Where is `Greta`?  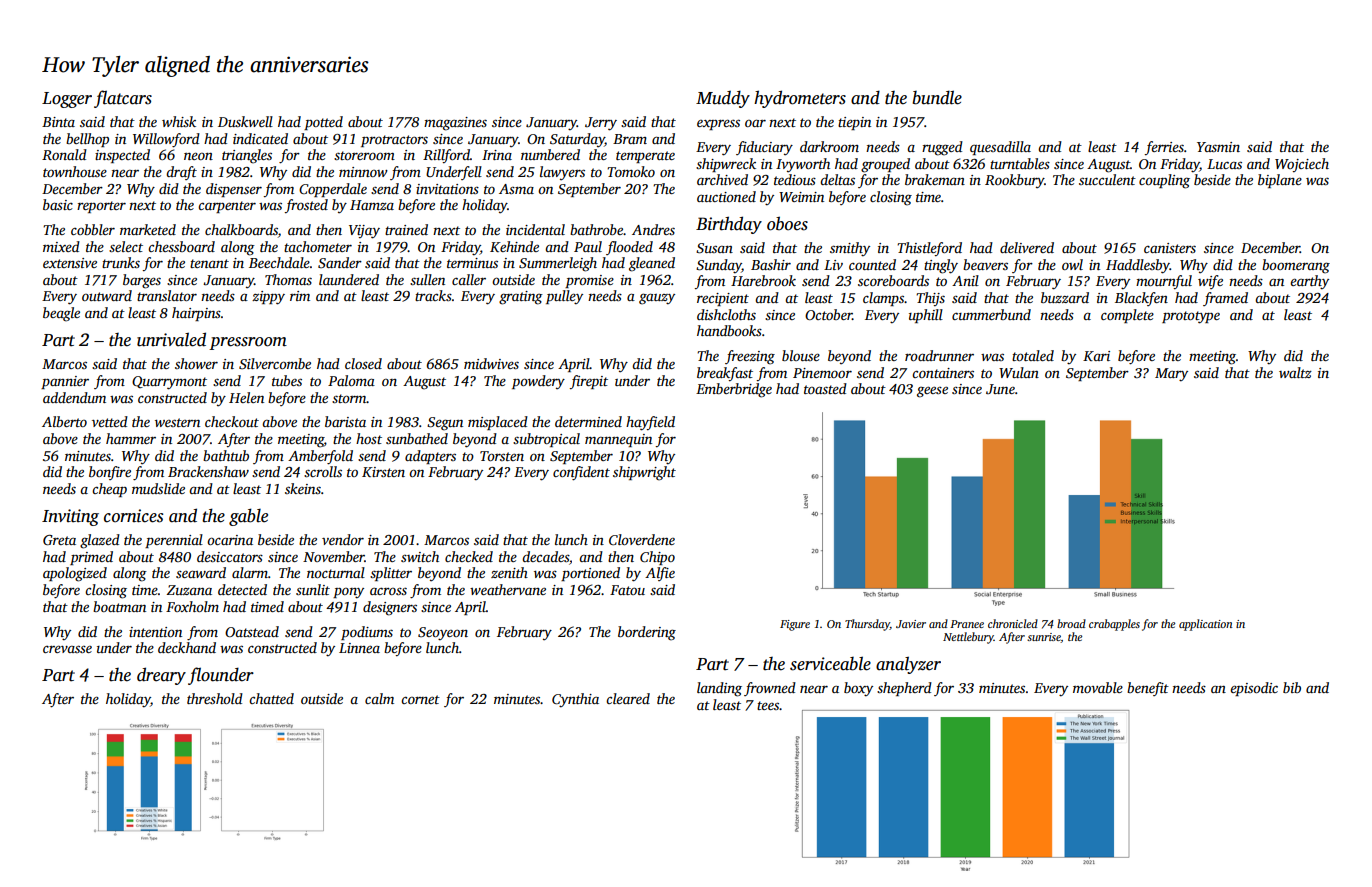
Greta is located at coordinates (59, 540).
